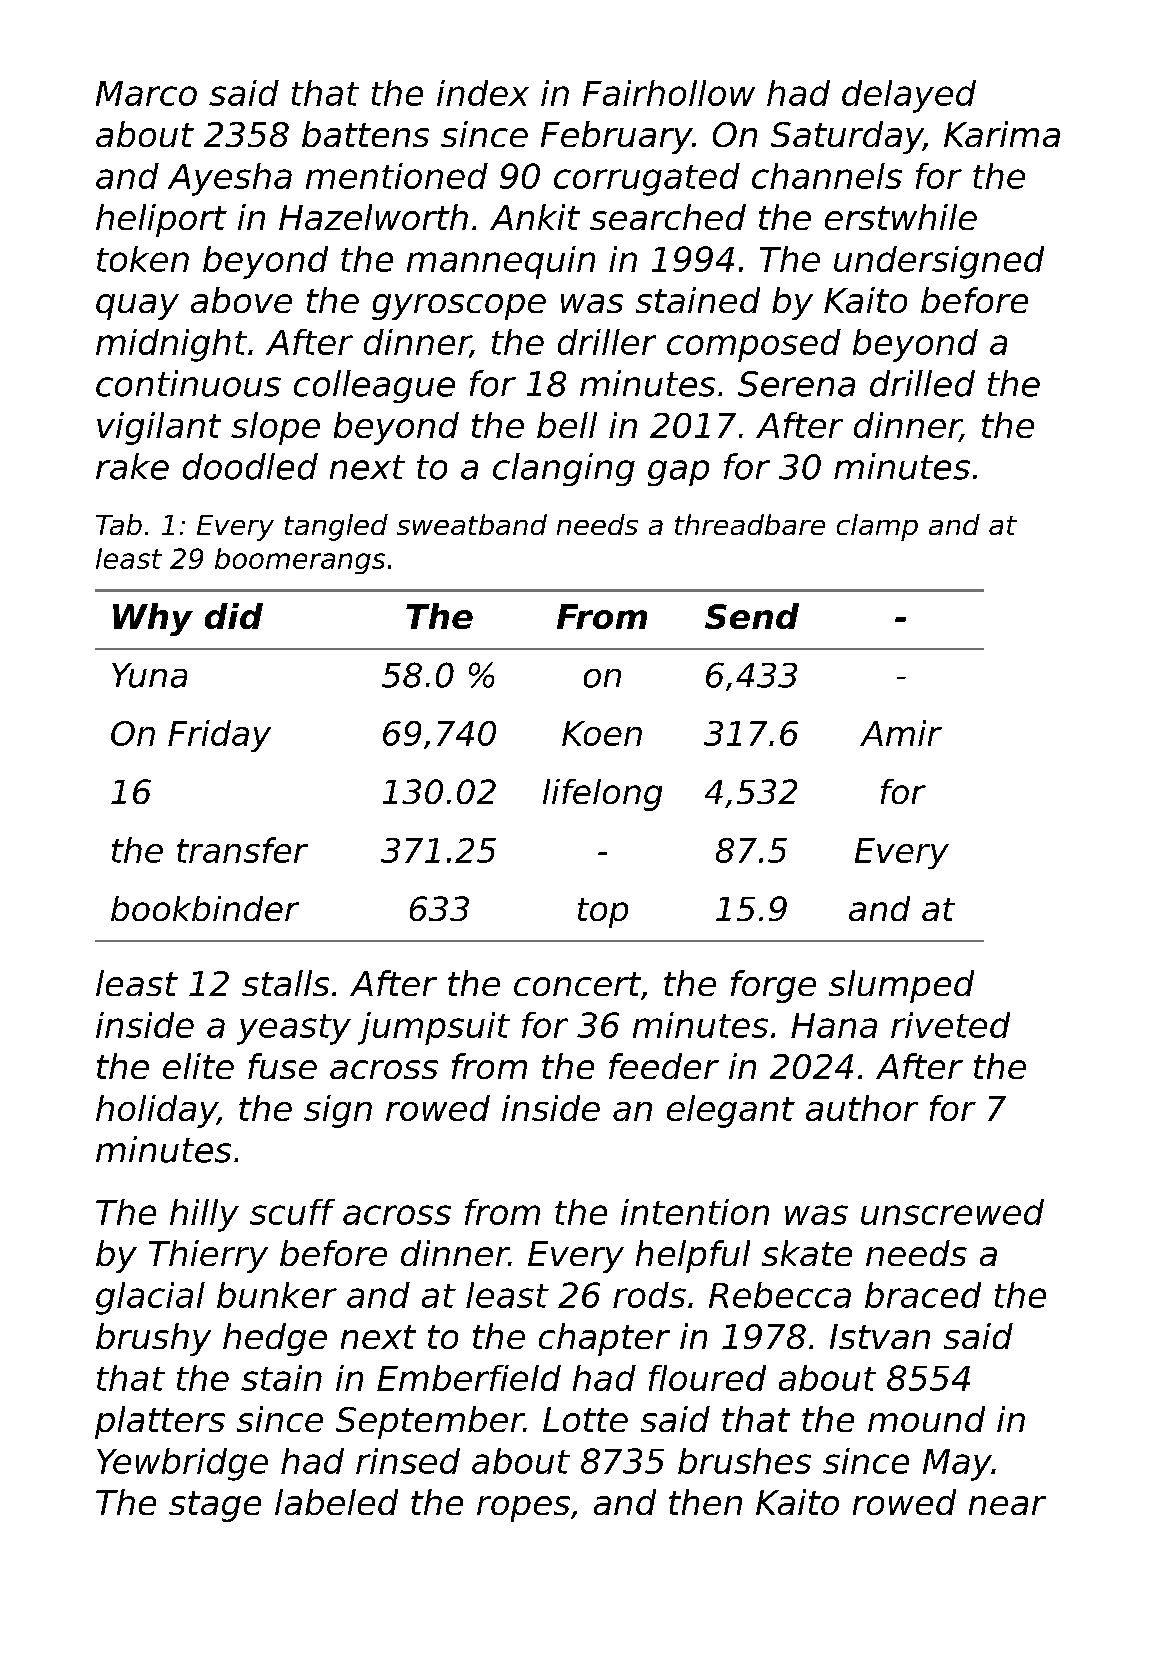 Image resolution: width=1165 pixels, height=1654 pixels. What do you see at coordinates (153, 1339) in the page?
I see `brushy` at bounding box center [153, 1339].
